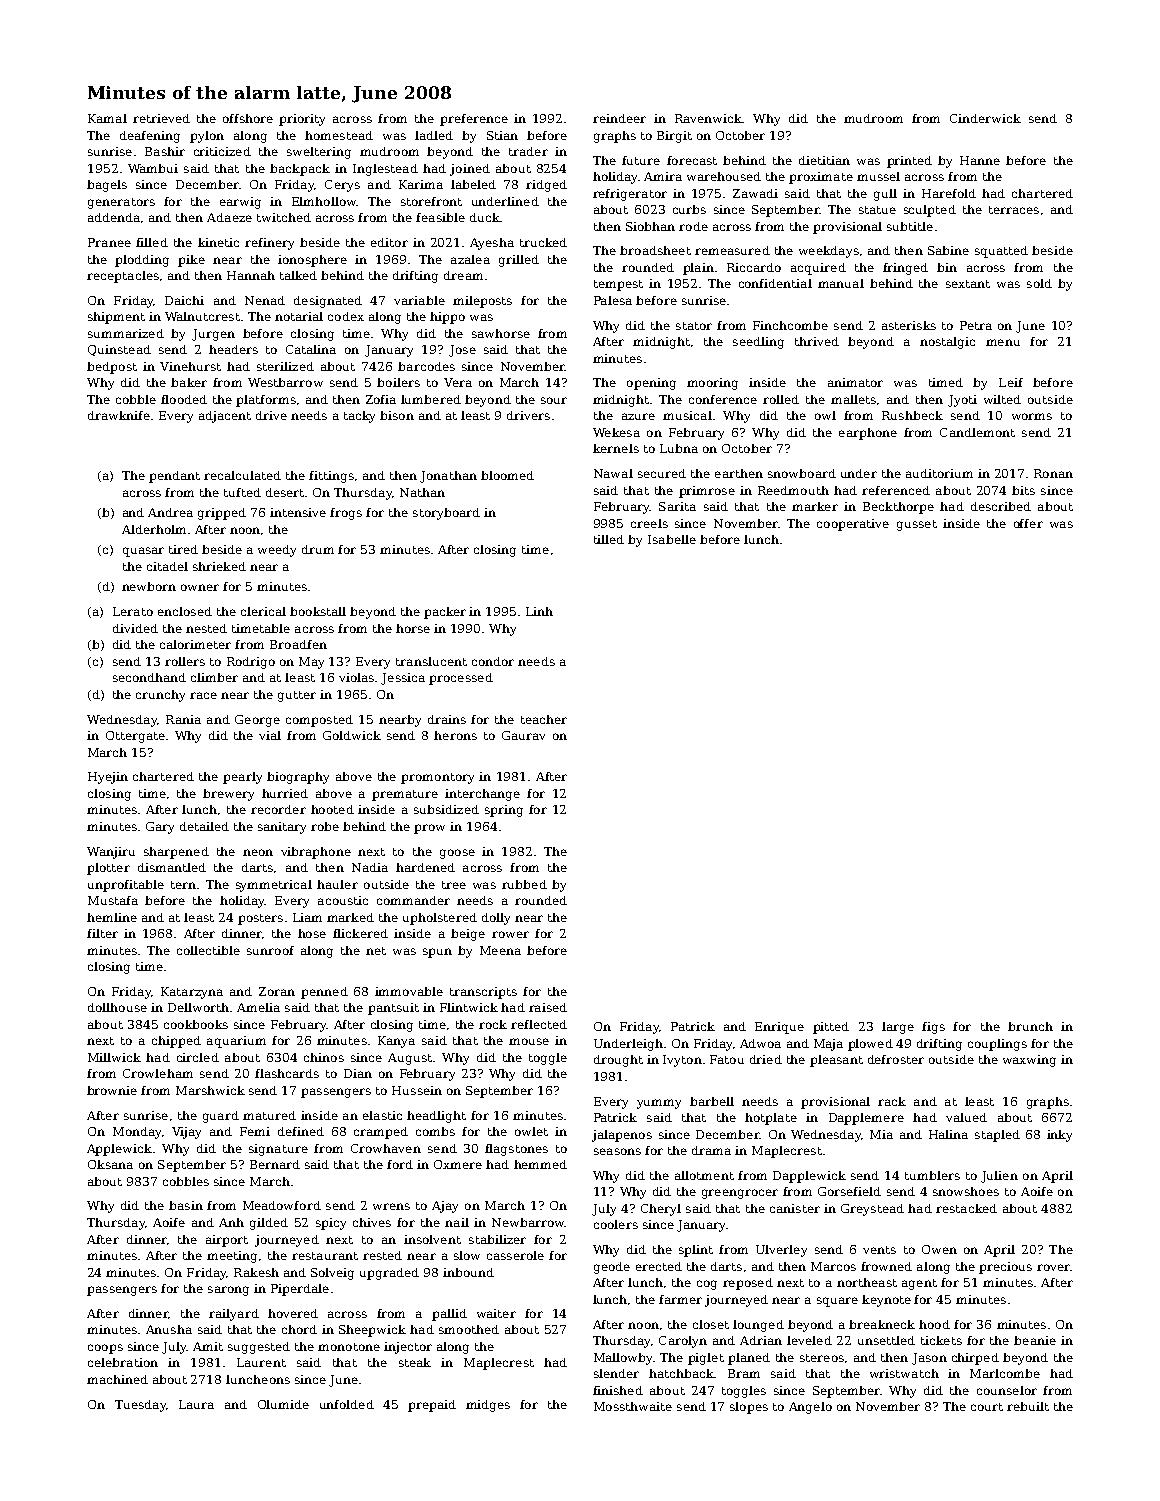  I want to click on Anusha, so click(169, 1329).
